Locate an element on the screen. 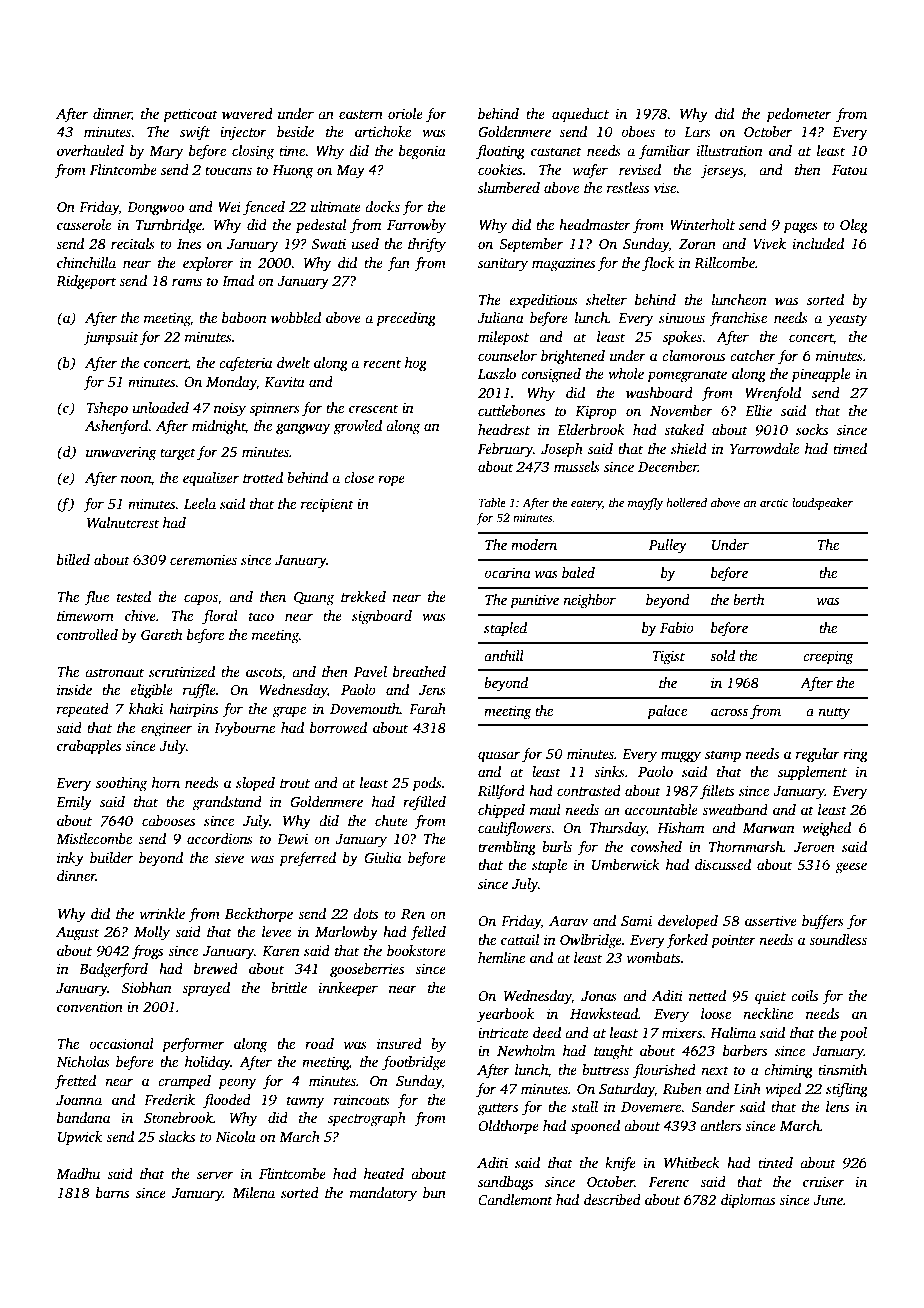 The height and width of the screenshot is (1308, 924). loudspeaker is located at coordinates (822, 504).
